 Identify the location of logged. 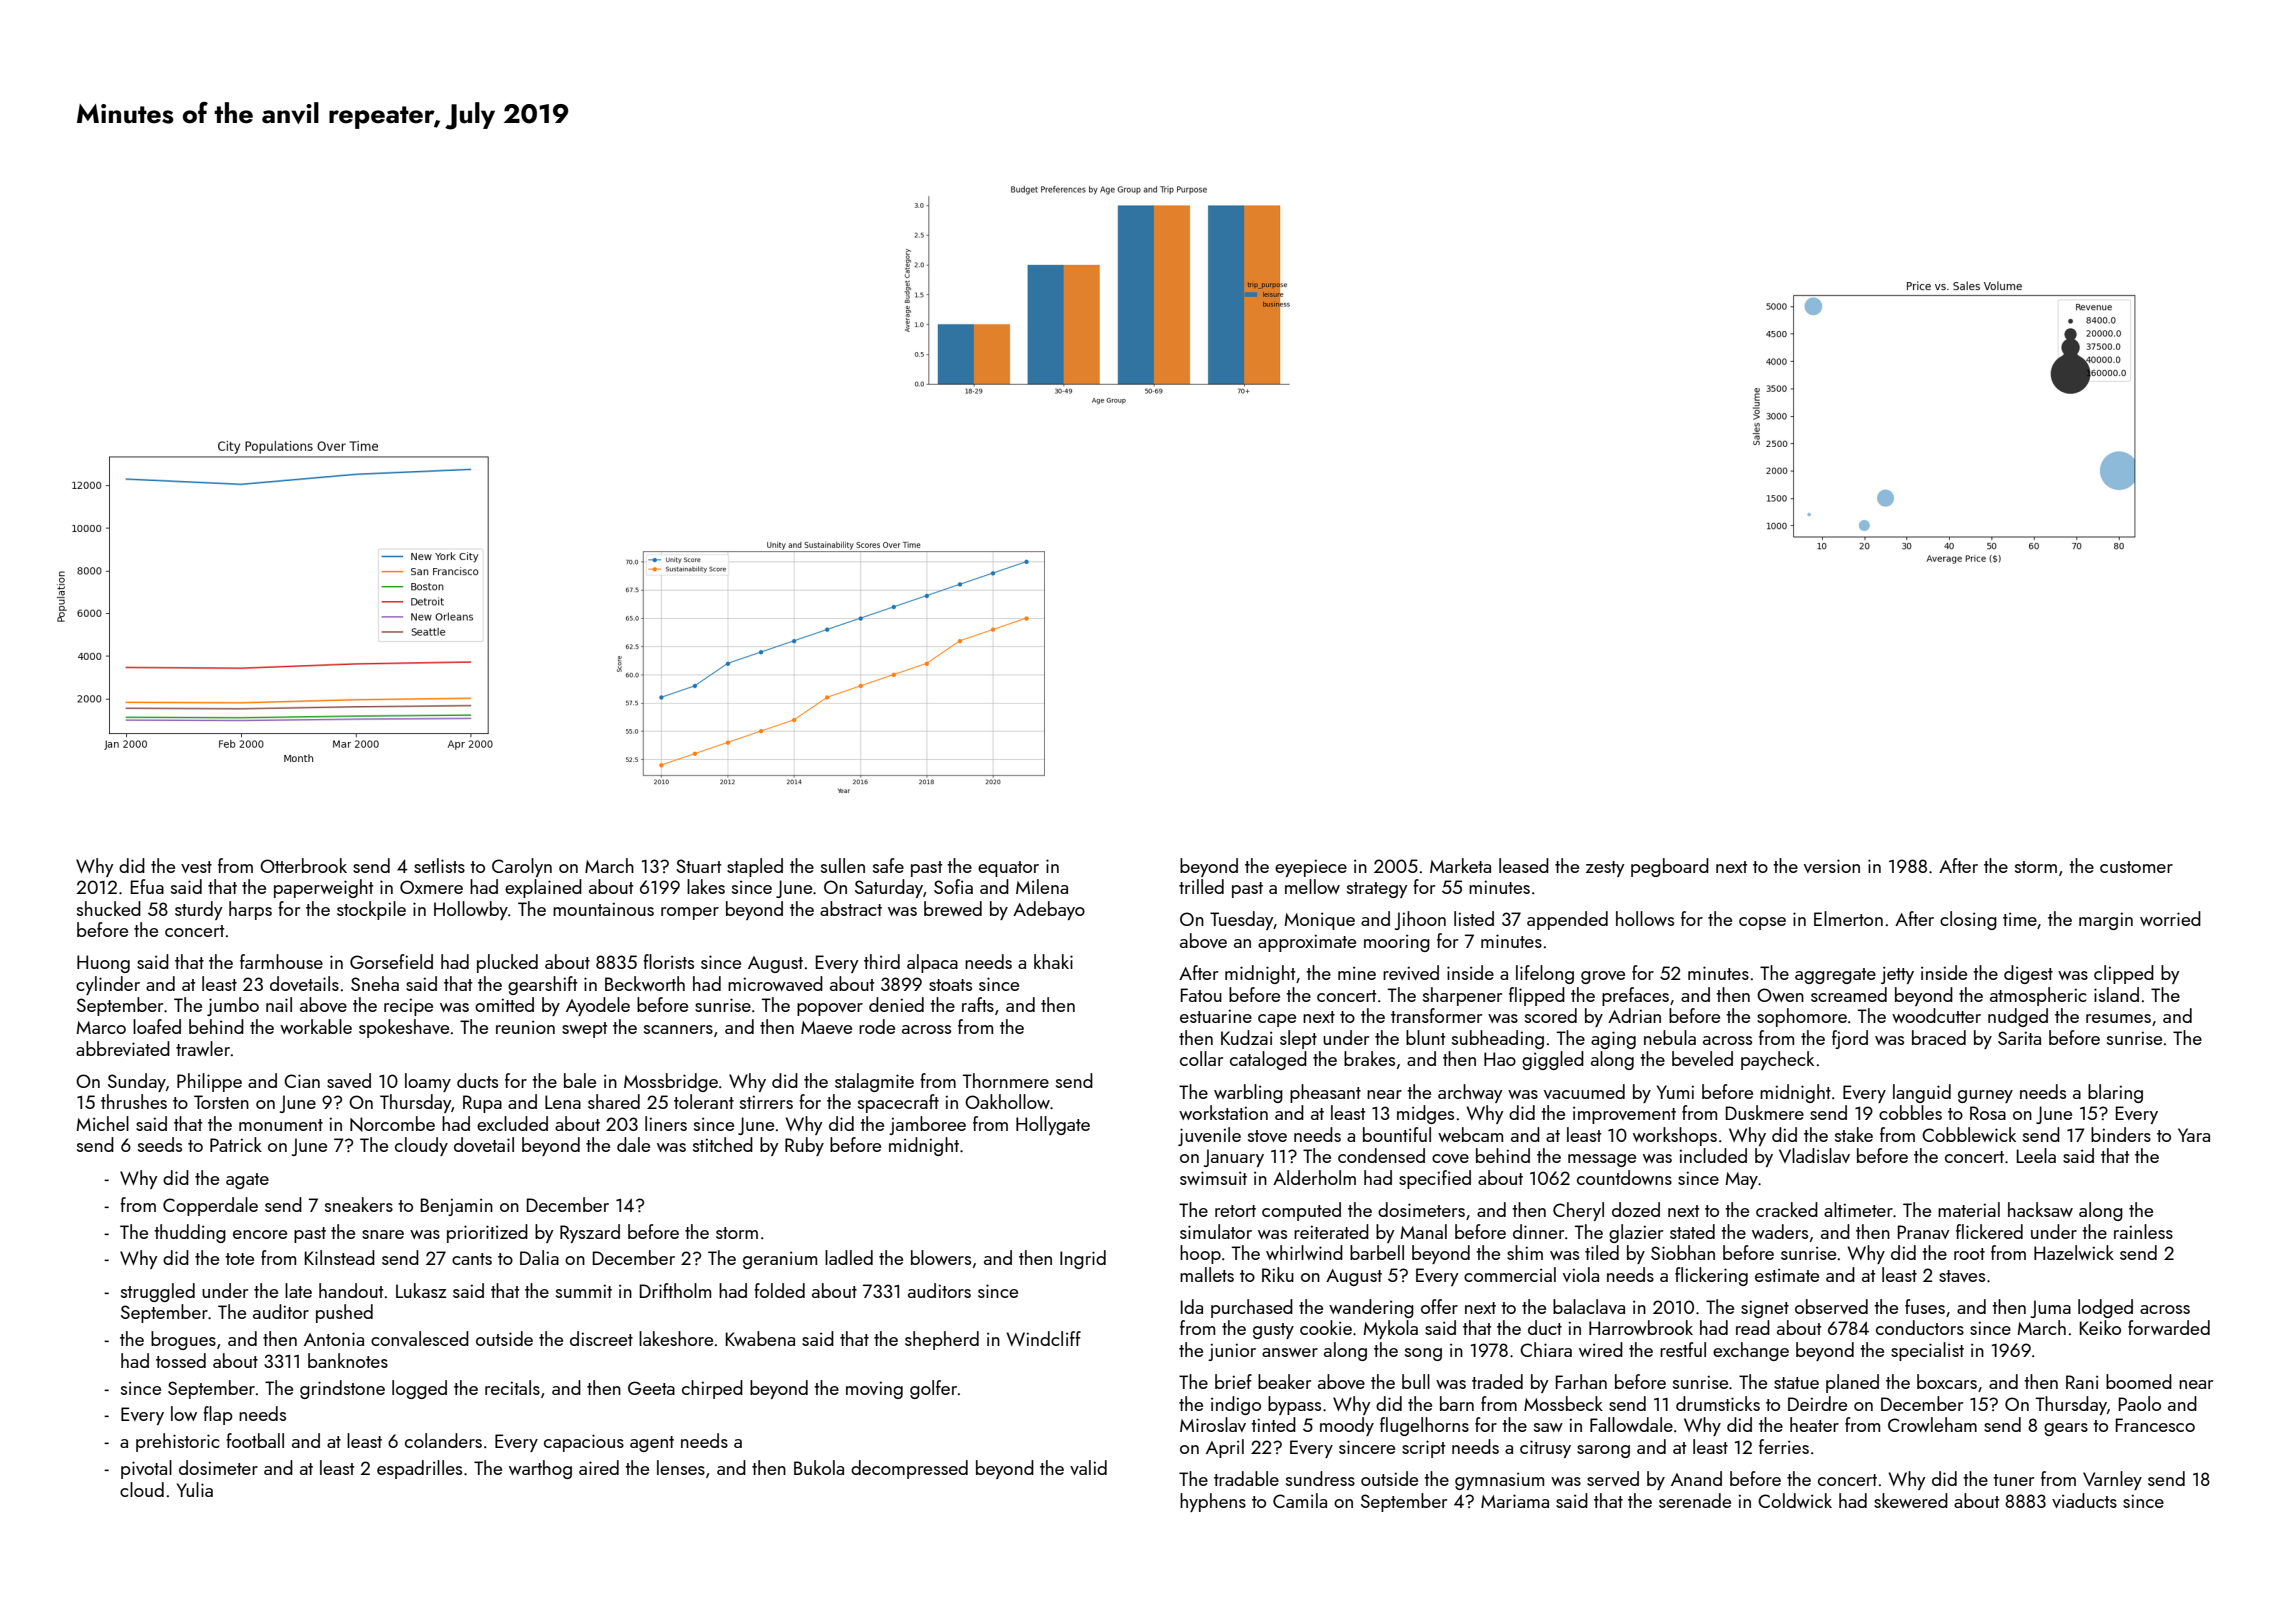
(419, 1389).
